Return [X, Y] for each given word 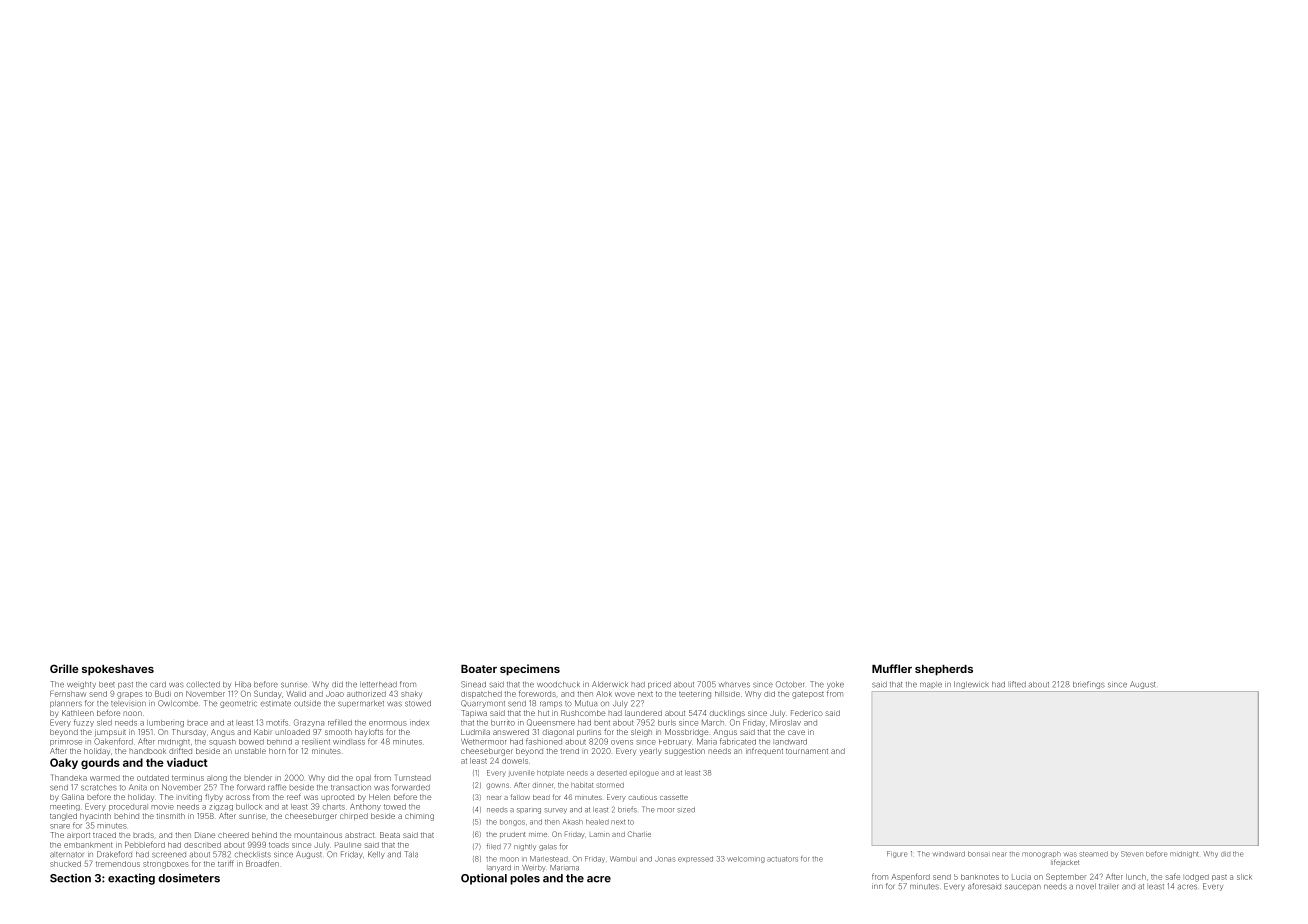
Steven [1132, 854]
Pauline [348, 845]
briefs [627, 809]
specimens [530, 670]
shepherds [944, 670]
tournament [807, 751]
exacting [131, 879]
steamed [1093, 854]
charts [334, 807]
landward [790, 742]
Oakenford [113, 741]
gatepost [808, 695]
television [128, 704]
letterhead [378, 684]
